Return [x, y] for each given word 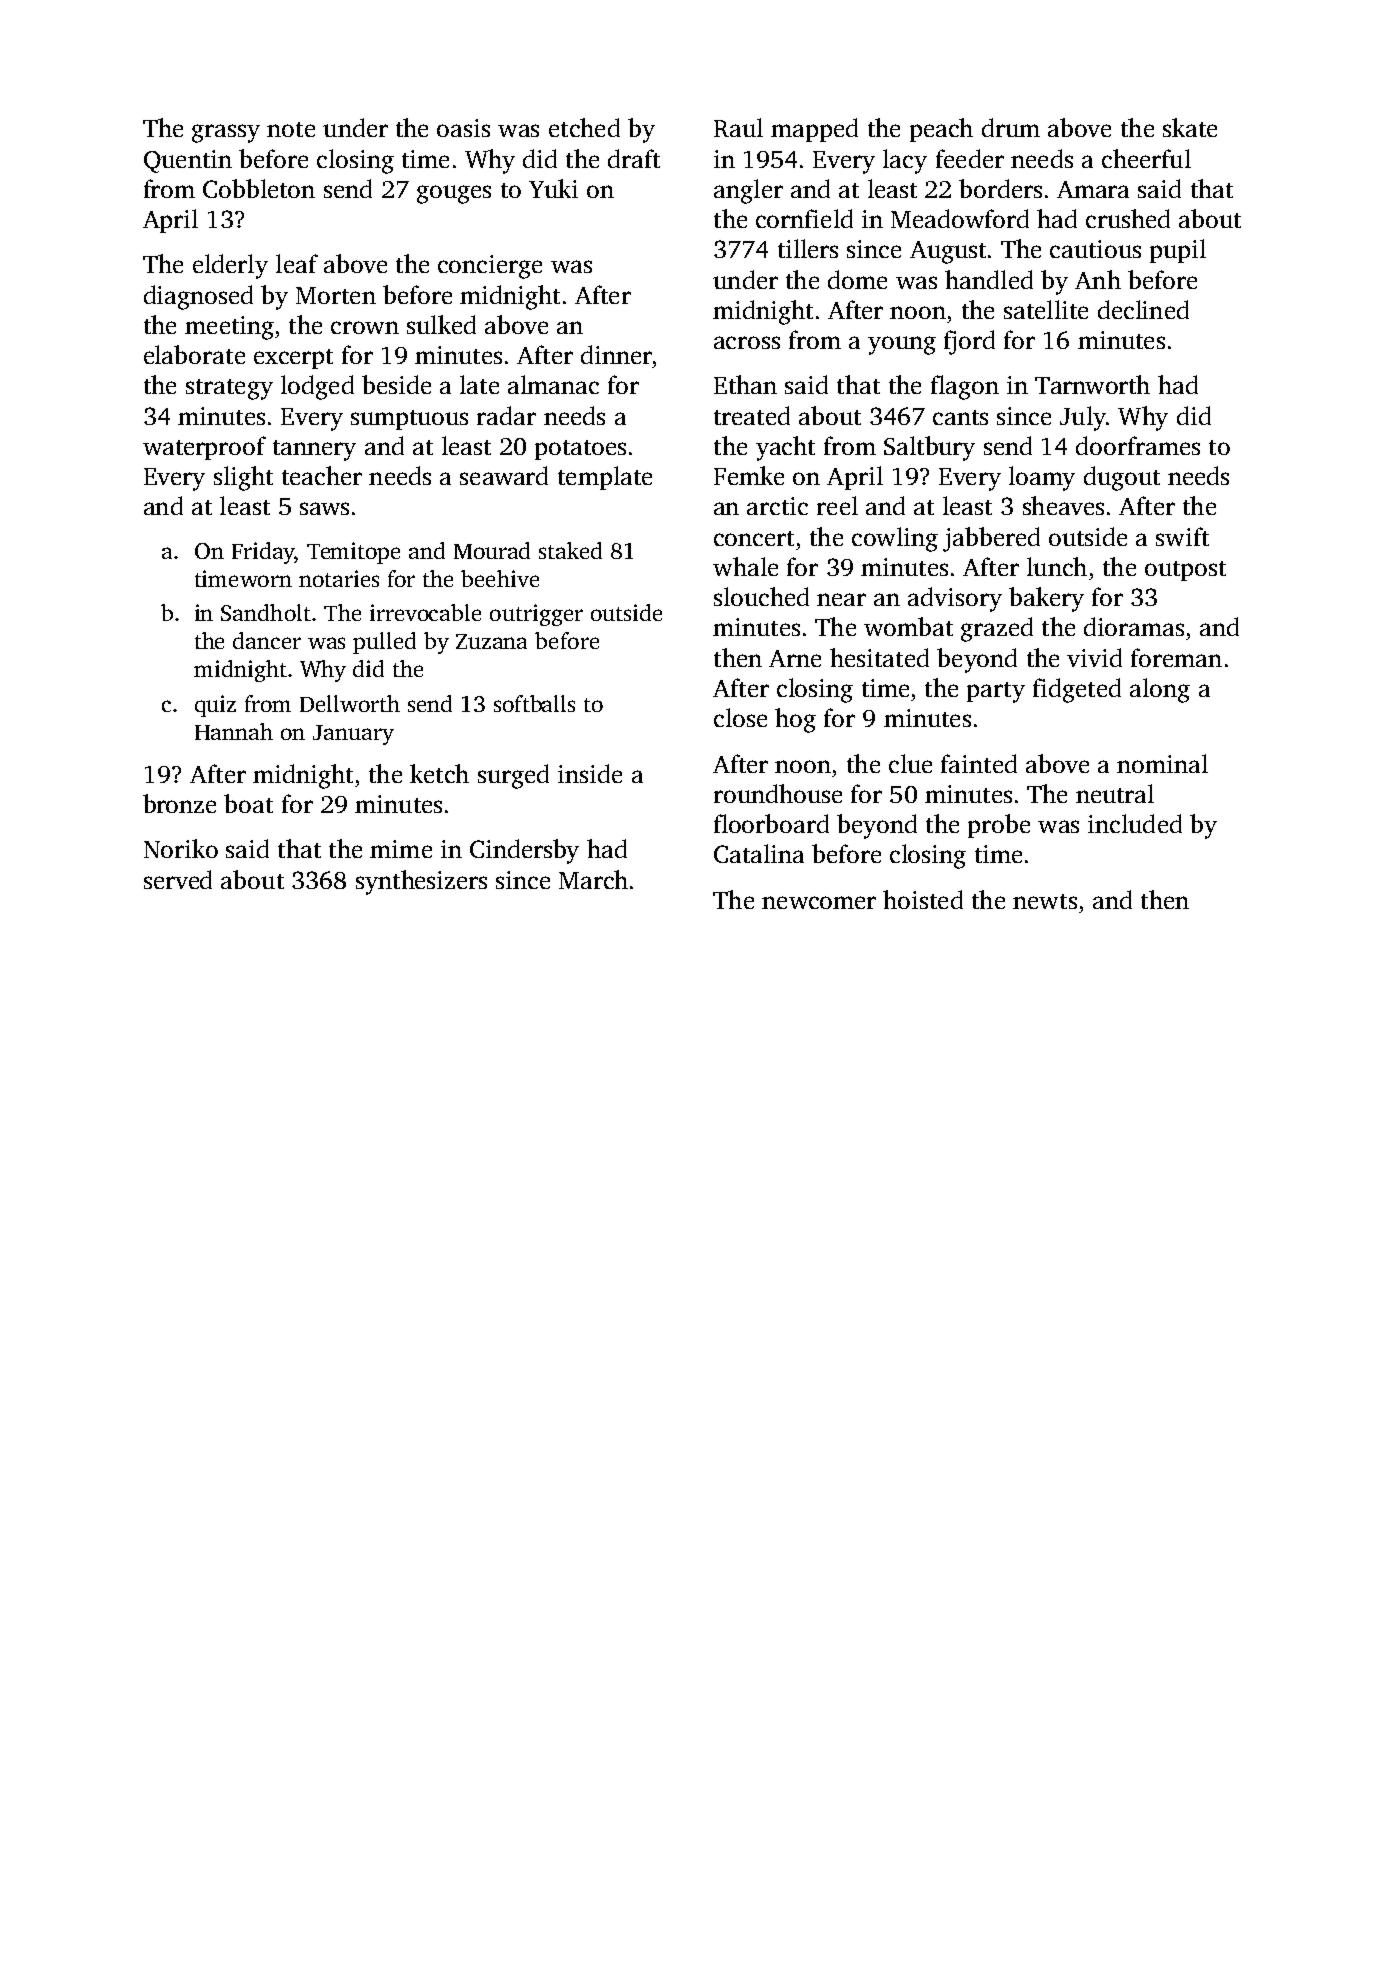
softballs [534, 703]
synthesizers [421, 882]
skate [1190, 127]
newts [1045, 901]
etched [584, 127]
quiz [215, 706]
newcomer [819, 902]
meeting [229, 328]
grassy [226, 133]
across [747, 342]
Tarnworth [1092, 384]
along [1160, 690]
